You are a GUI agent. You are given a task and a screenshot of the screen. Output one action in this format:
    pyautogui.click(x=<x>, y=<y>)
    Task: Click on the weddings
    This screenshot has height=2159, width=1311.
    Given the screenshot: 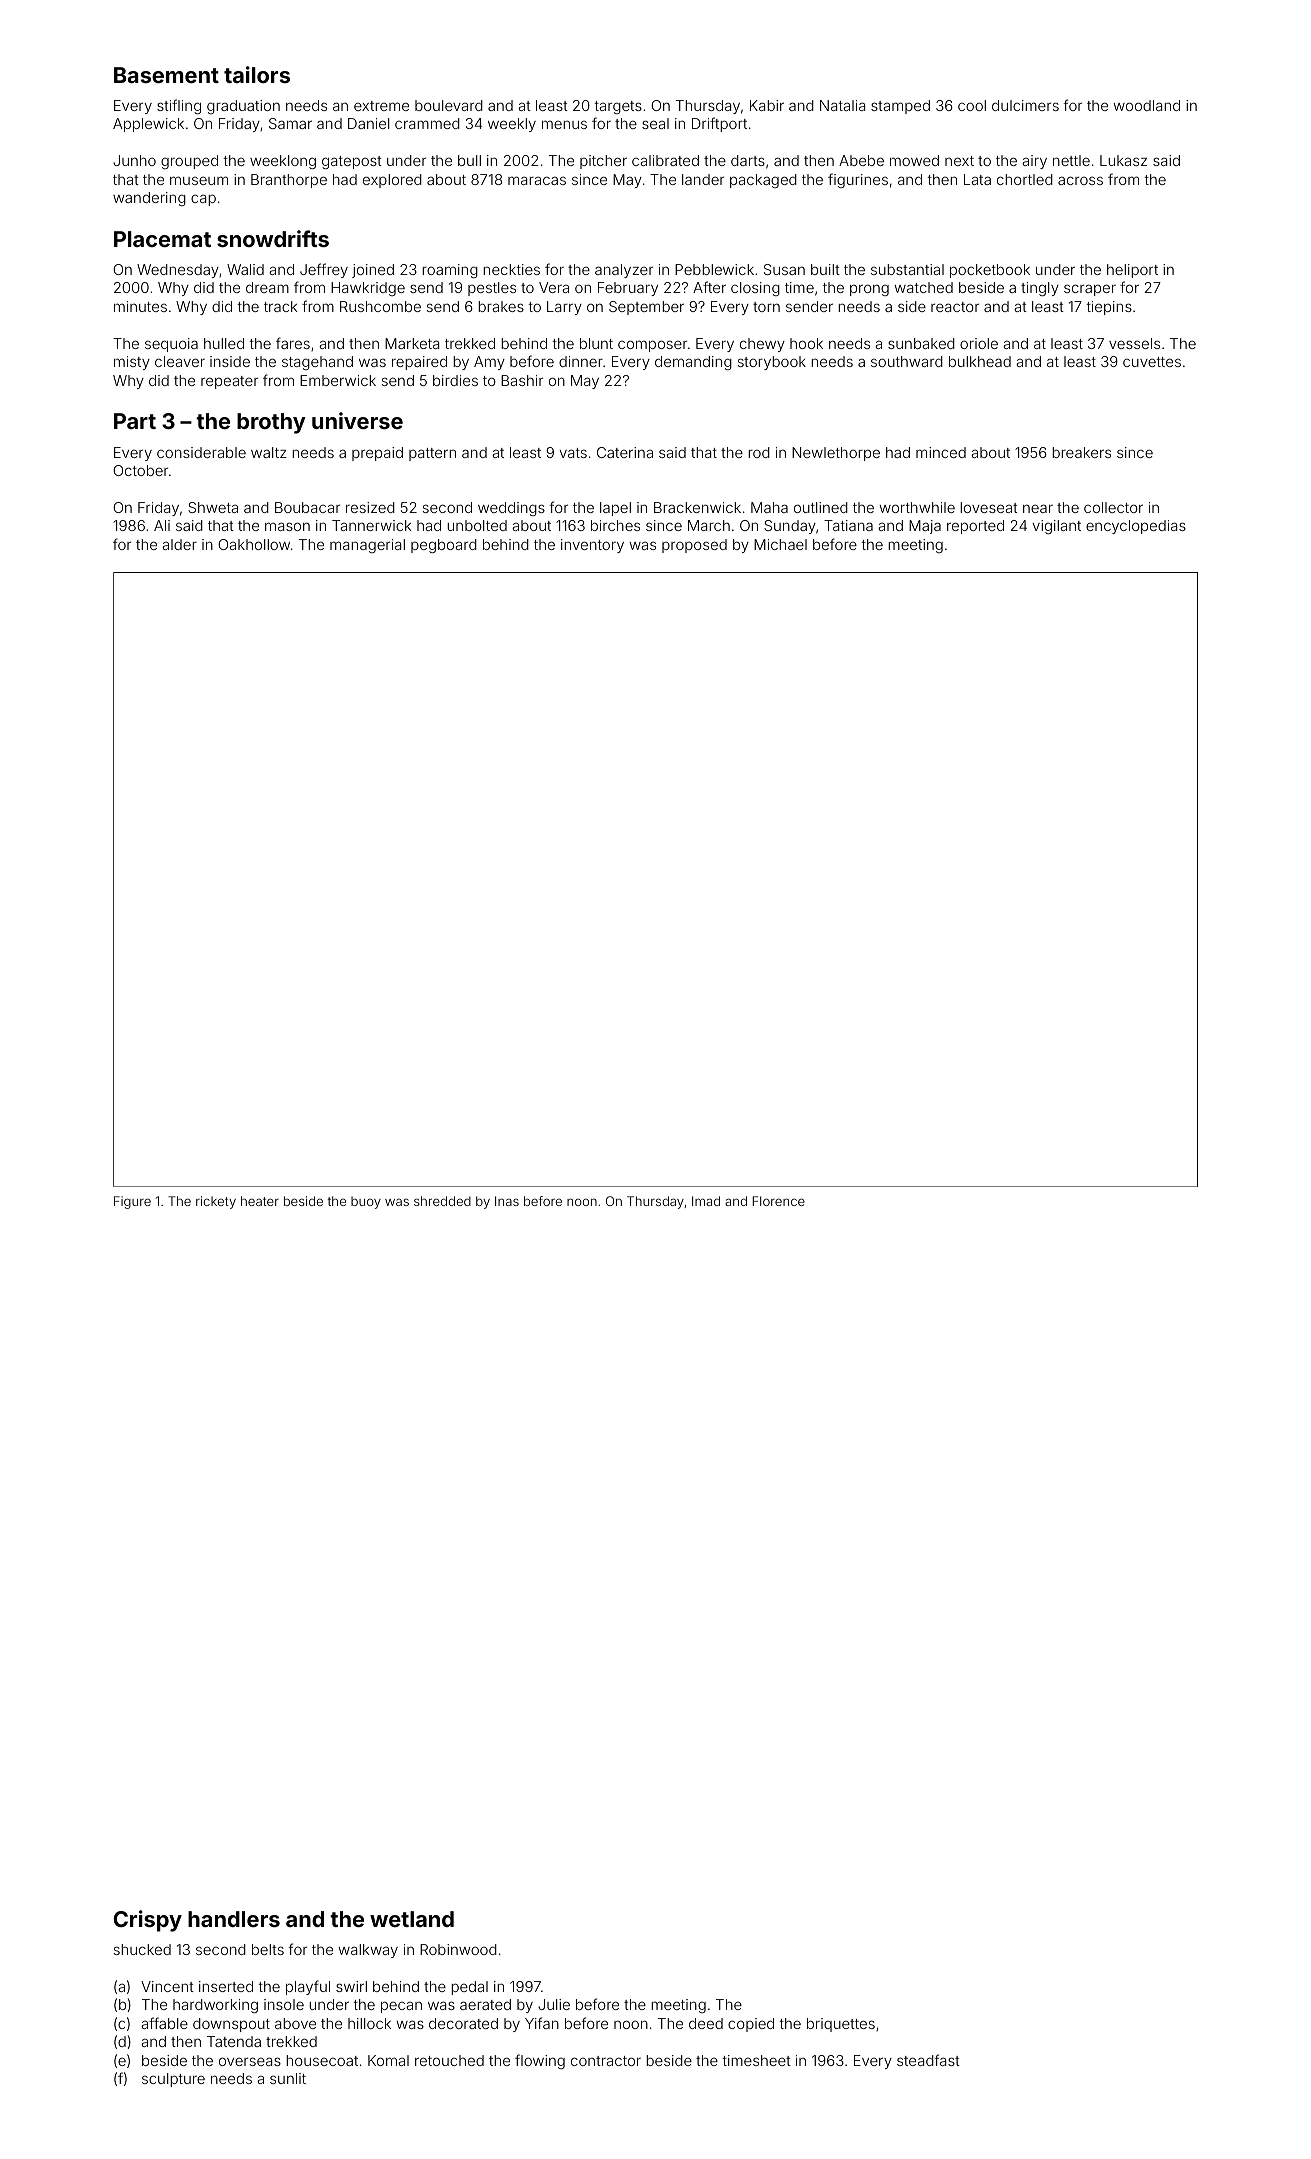 What is the action you would take?
    pyautogui.click(x=511, y=509)
